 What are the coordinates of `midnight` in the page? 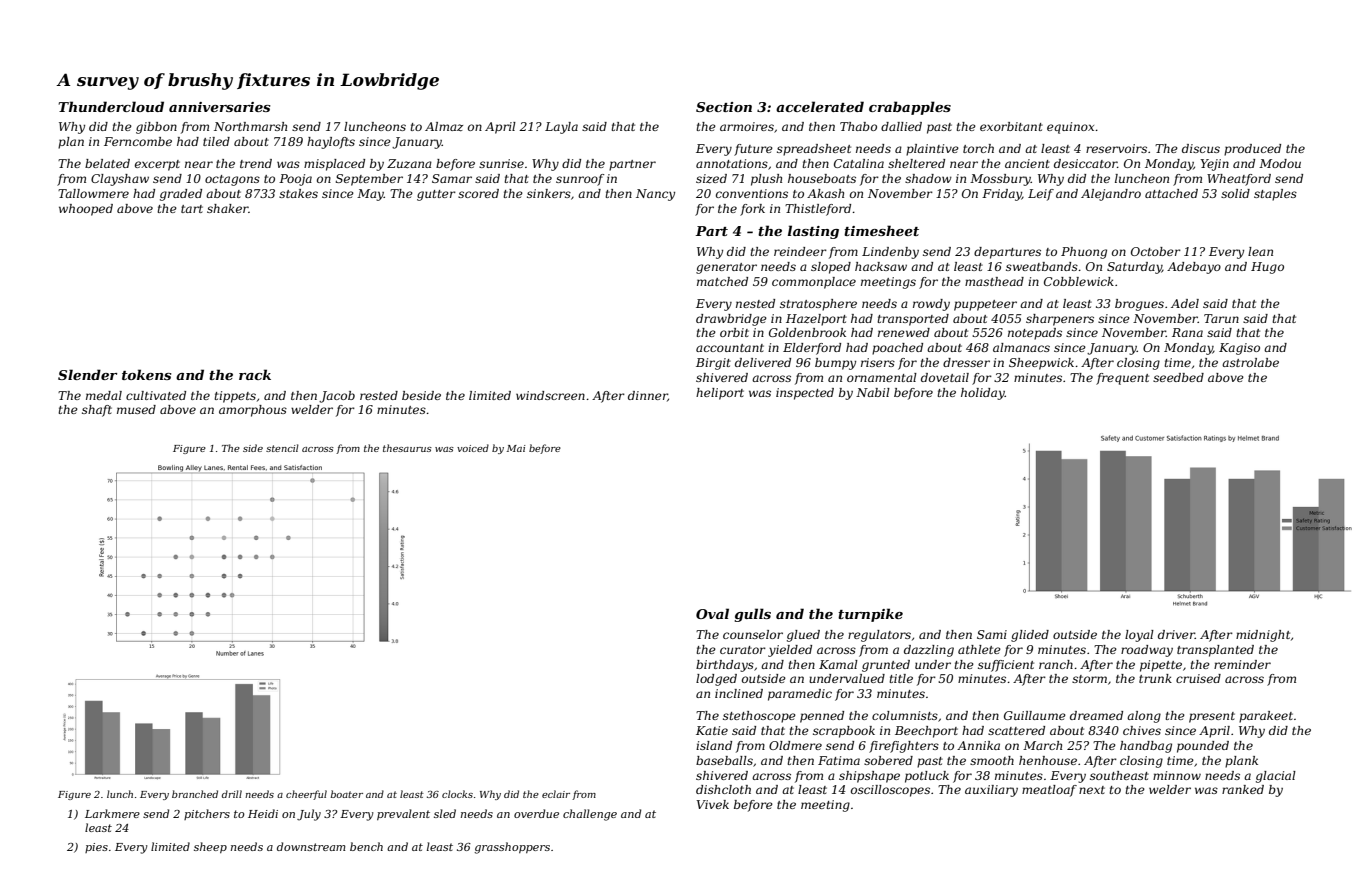 It's located at (1263, 636).
